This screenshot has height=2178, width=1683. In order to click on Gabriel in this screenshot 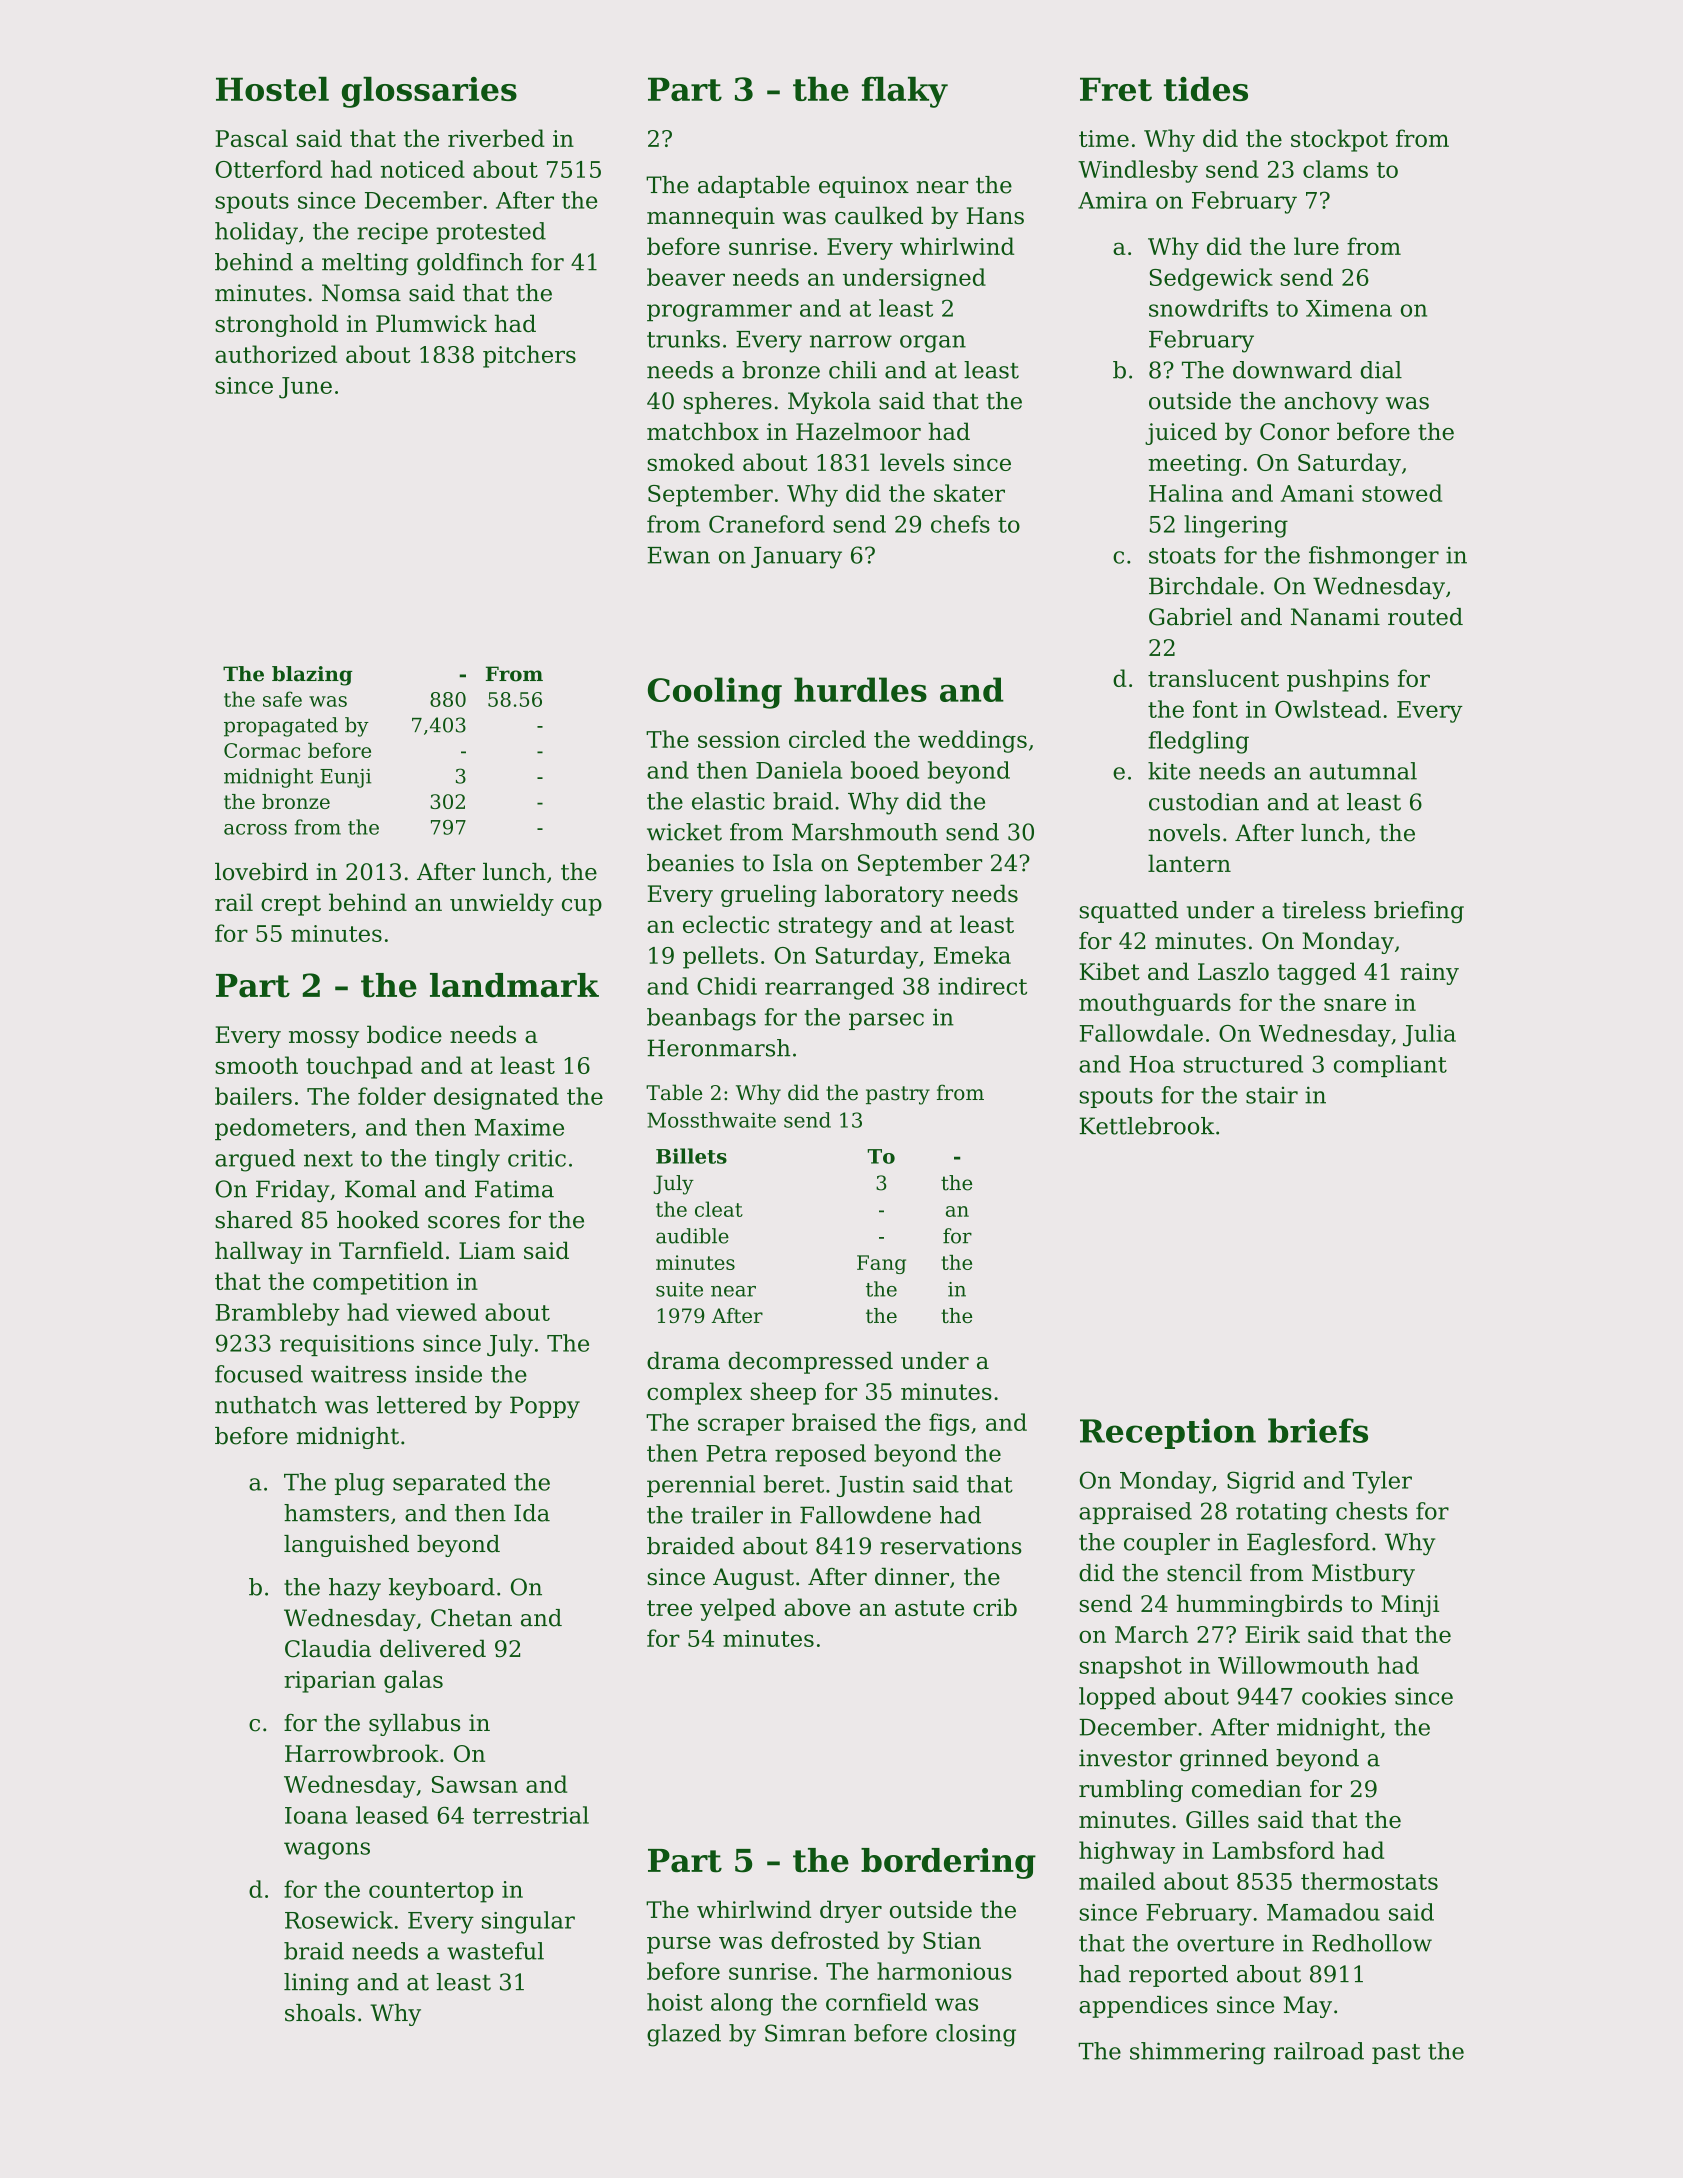, I will do `click(1190, 617)`.
